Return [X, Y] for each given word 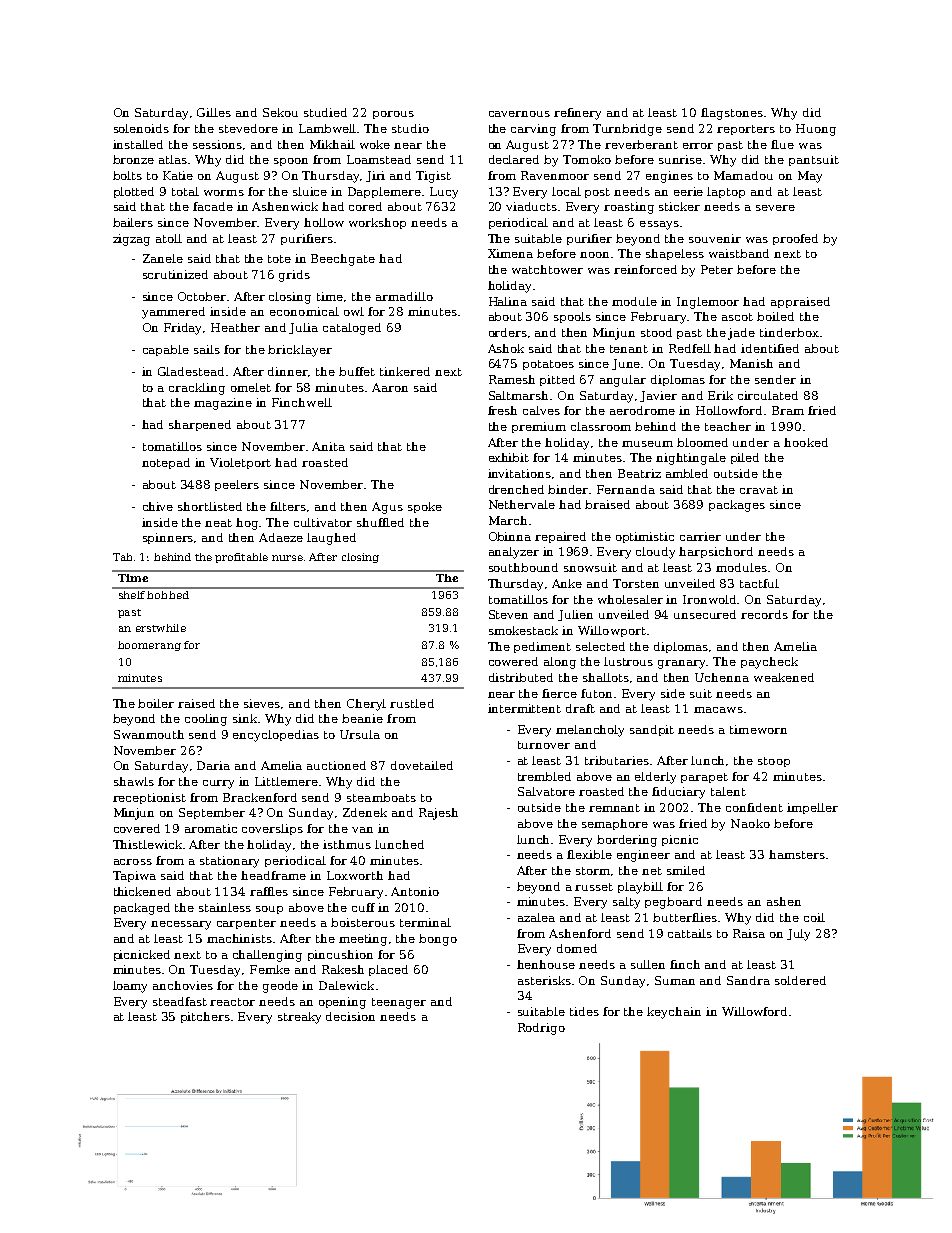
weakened [784, 677]
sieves [262, 703]
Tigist [433, 177]
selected [600, 646]
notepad [166, 463]
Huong [816, 130]
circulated [768, 395]
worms [224, 193]
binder [569, 489]
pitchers [205, 1017]
